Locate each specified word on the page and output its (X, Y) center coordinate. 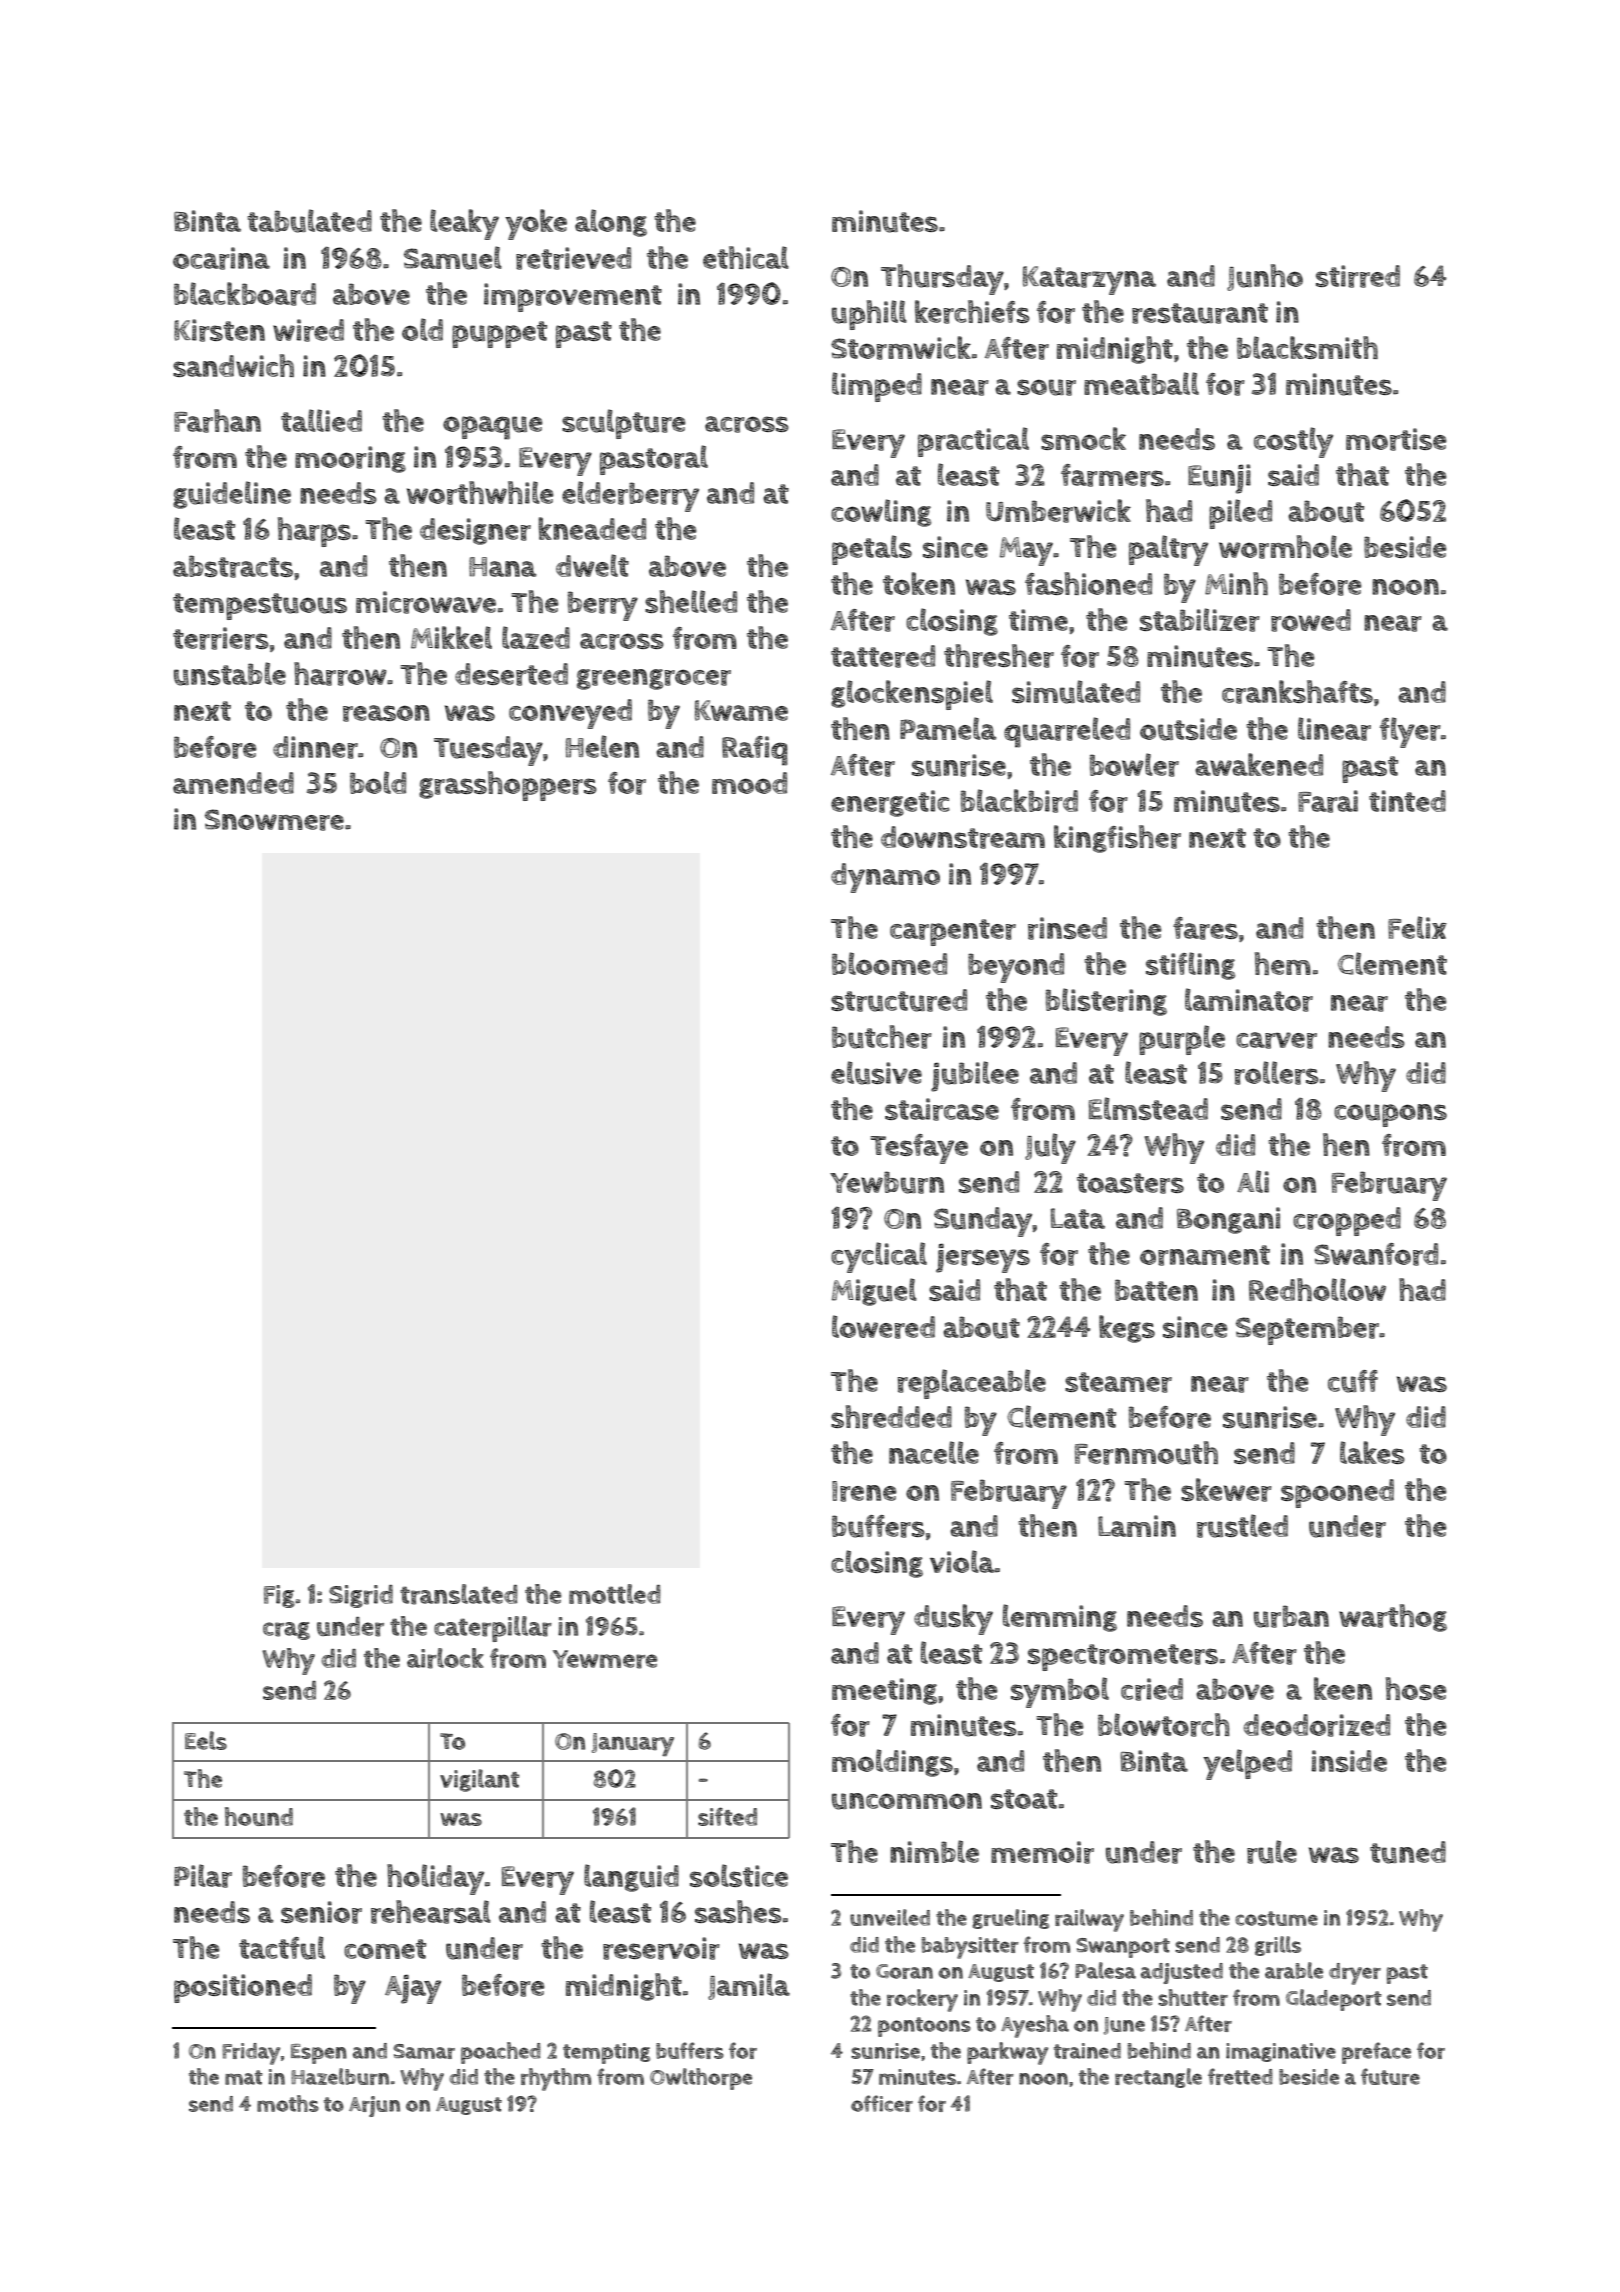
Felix (1417, 927)
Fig (279, 1596)
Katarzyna (1089, 280)
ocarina (221, 258)
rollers (1277, 1073)
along (611, 223)
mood (749, 783)
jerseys (983, 1258)
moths (288, 2103)
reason (386, 713)
